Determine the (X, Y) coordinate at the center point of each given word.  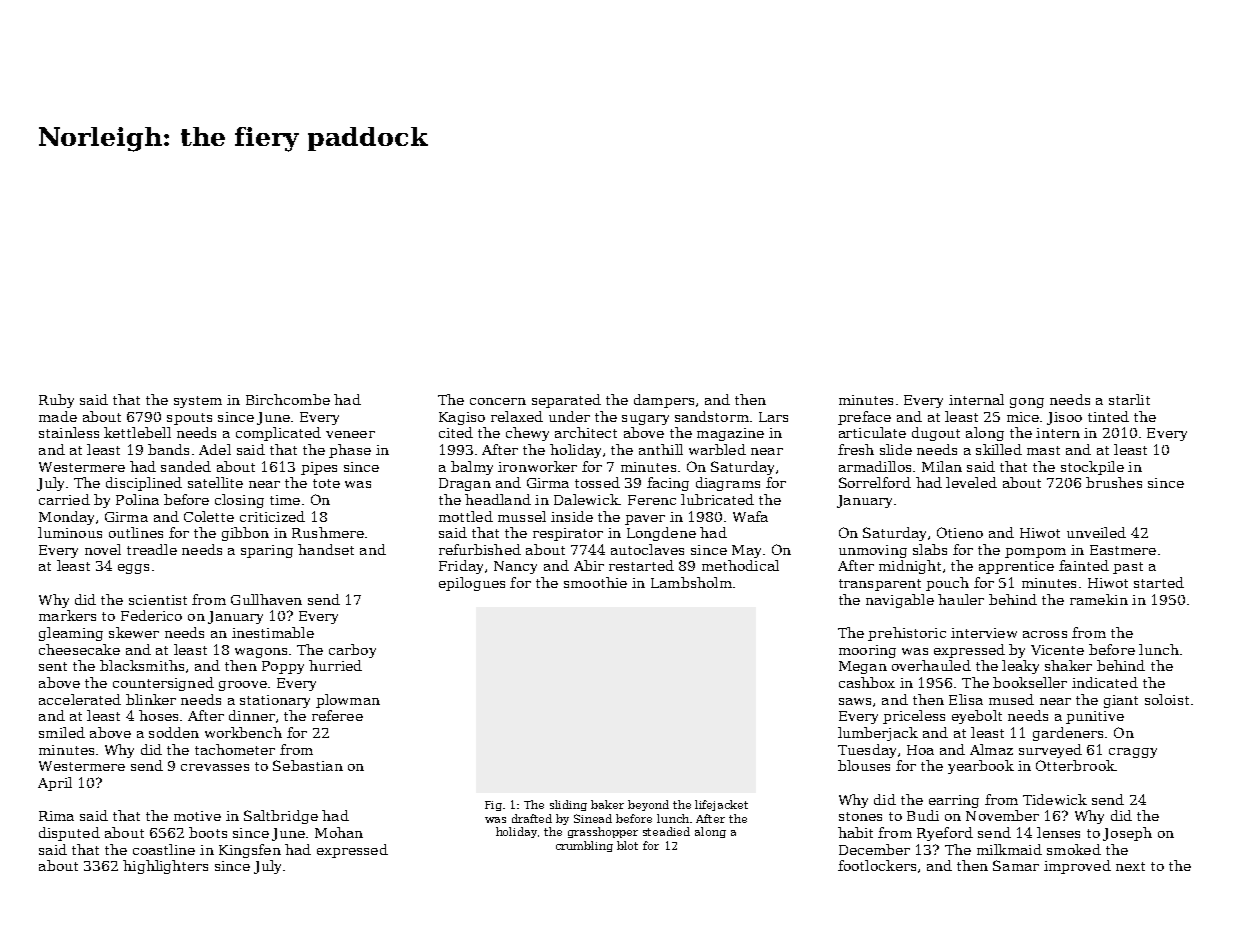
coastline (164, 849)
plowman (348, 701)
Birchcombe (288, 399)
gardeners (1068, 734)
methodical (740, 565)
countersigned (163, 684)
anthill (661, 449)
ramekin (1099, 599)
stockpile (1092, 468)
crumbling (584, 846)
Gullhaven (266, 599)
